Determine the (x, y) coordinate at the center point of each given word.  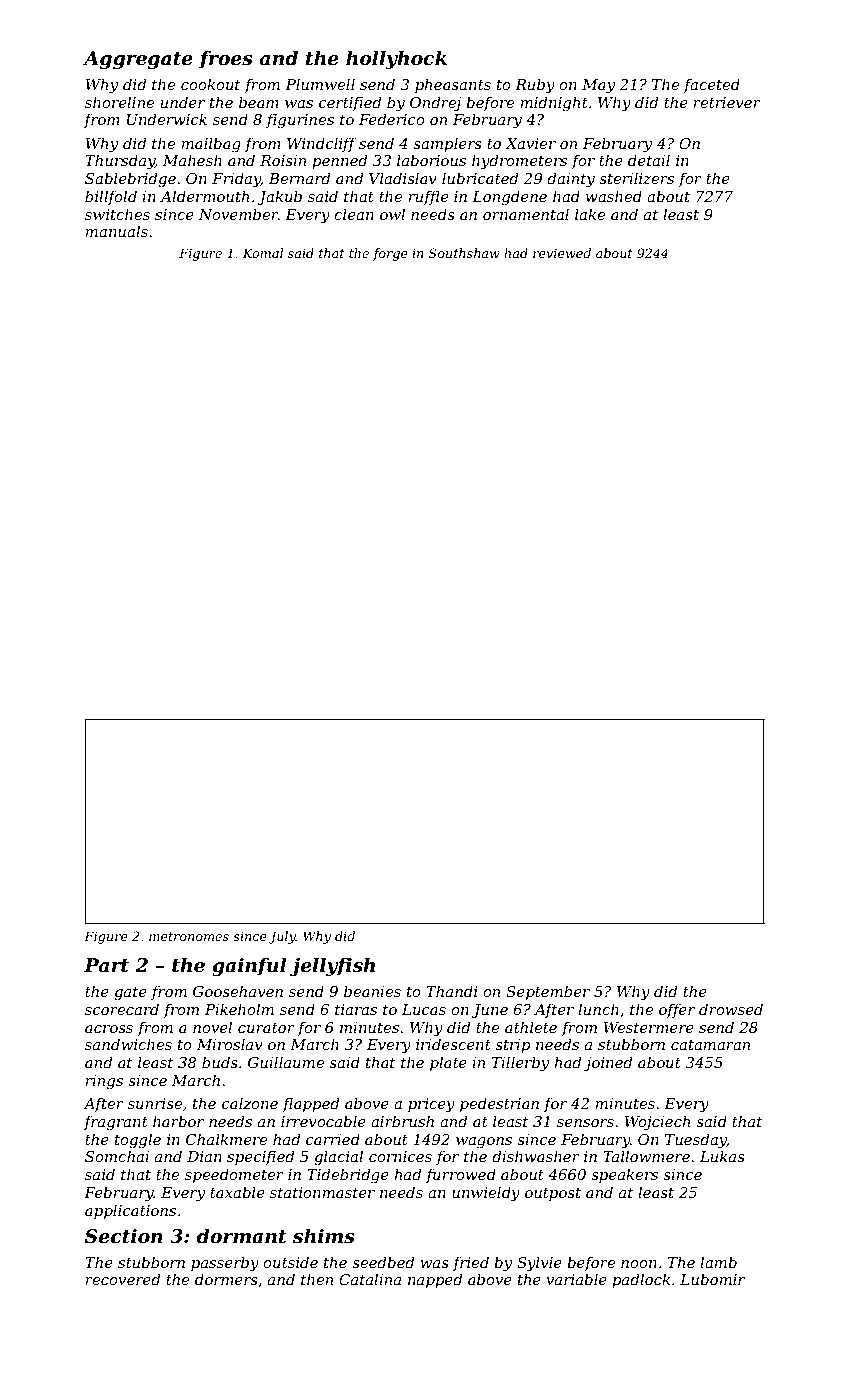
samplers (447, 144)
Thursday (120, 162)
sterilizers (636, 178)
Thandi (452, 991)
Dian (204, 1156)
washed (614, 196)
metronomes (189, 936)
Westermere (648, 1027)
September (548, 992)
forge (390, 254)
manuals (116, 231)
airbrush (402, 1121)
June (490, 1011)
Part (106, 965)
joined (608, 1064)
